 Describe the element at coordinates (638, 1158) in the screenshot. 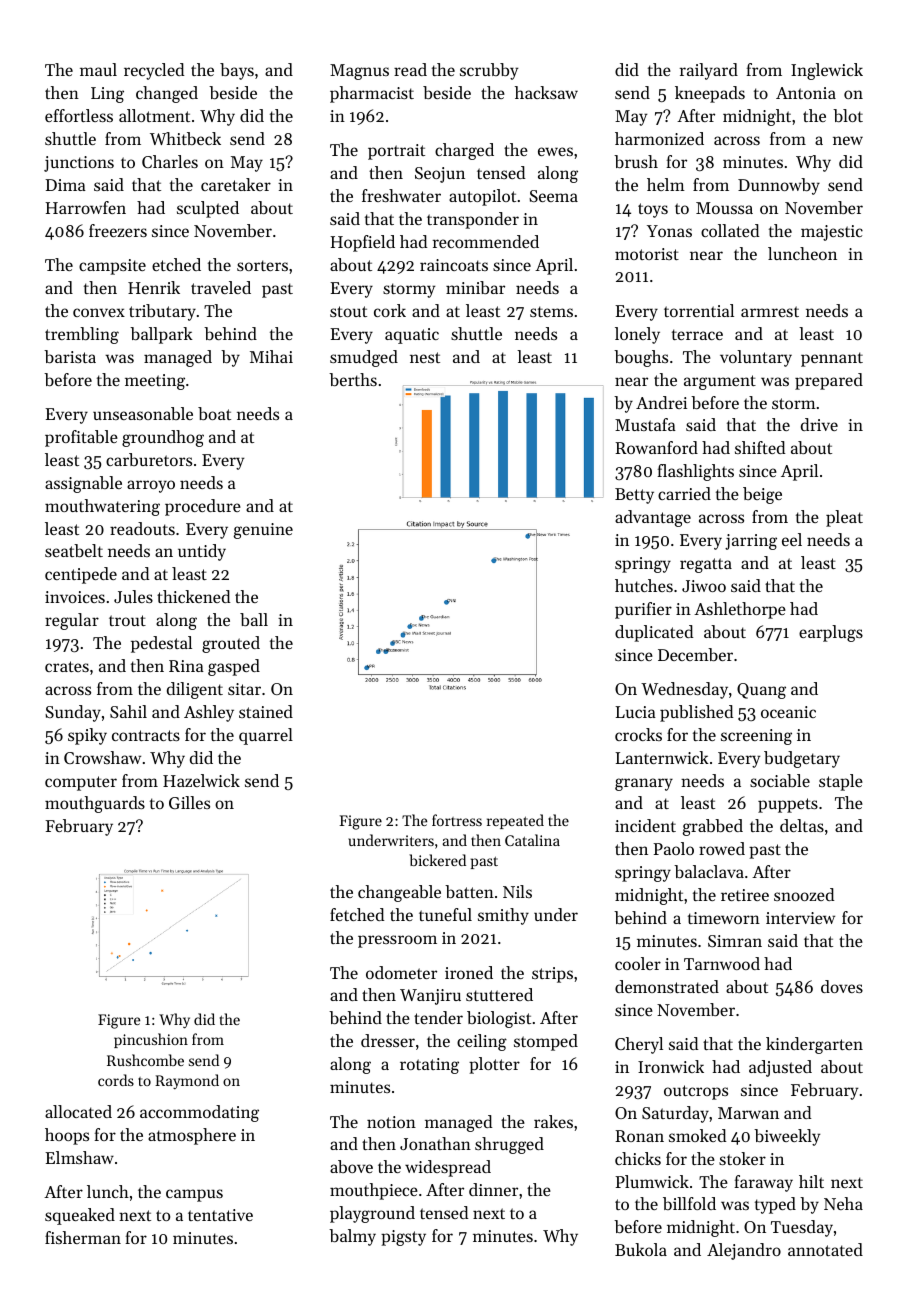

I see `chicks` at that location.
